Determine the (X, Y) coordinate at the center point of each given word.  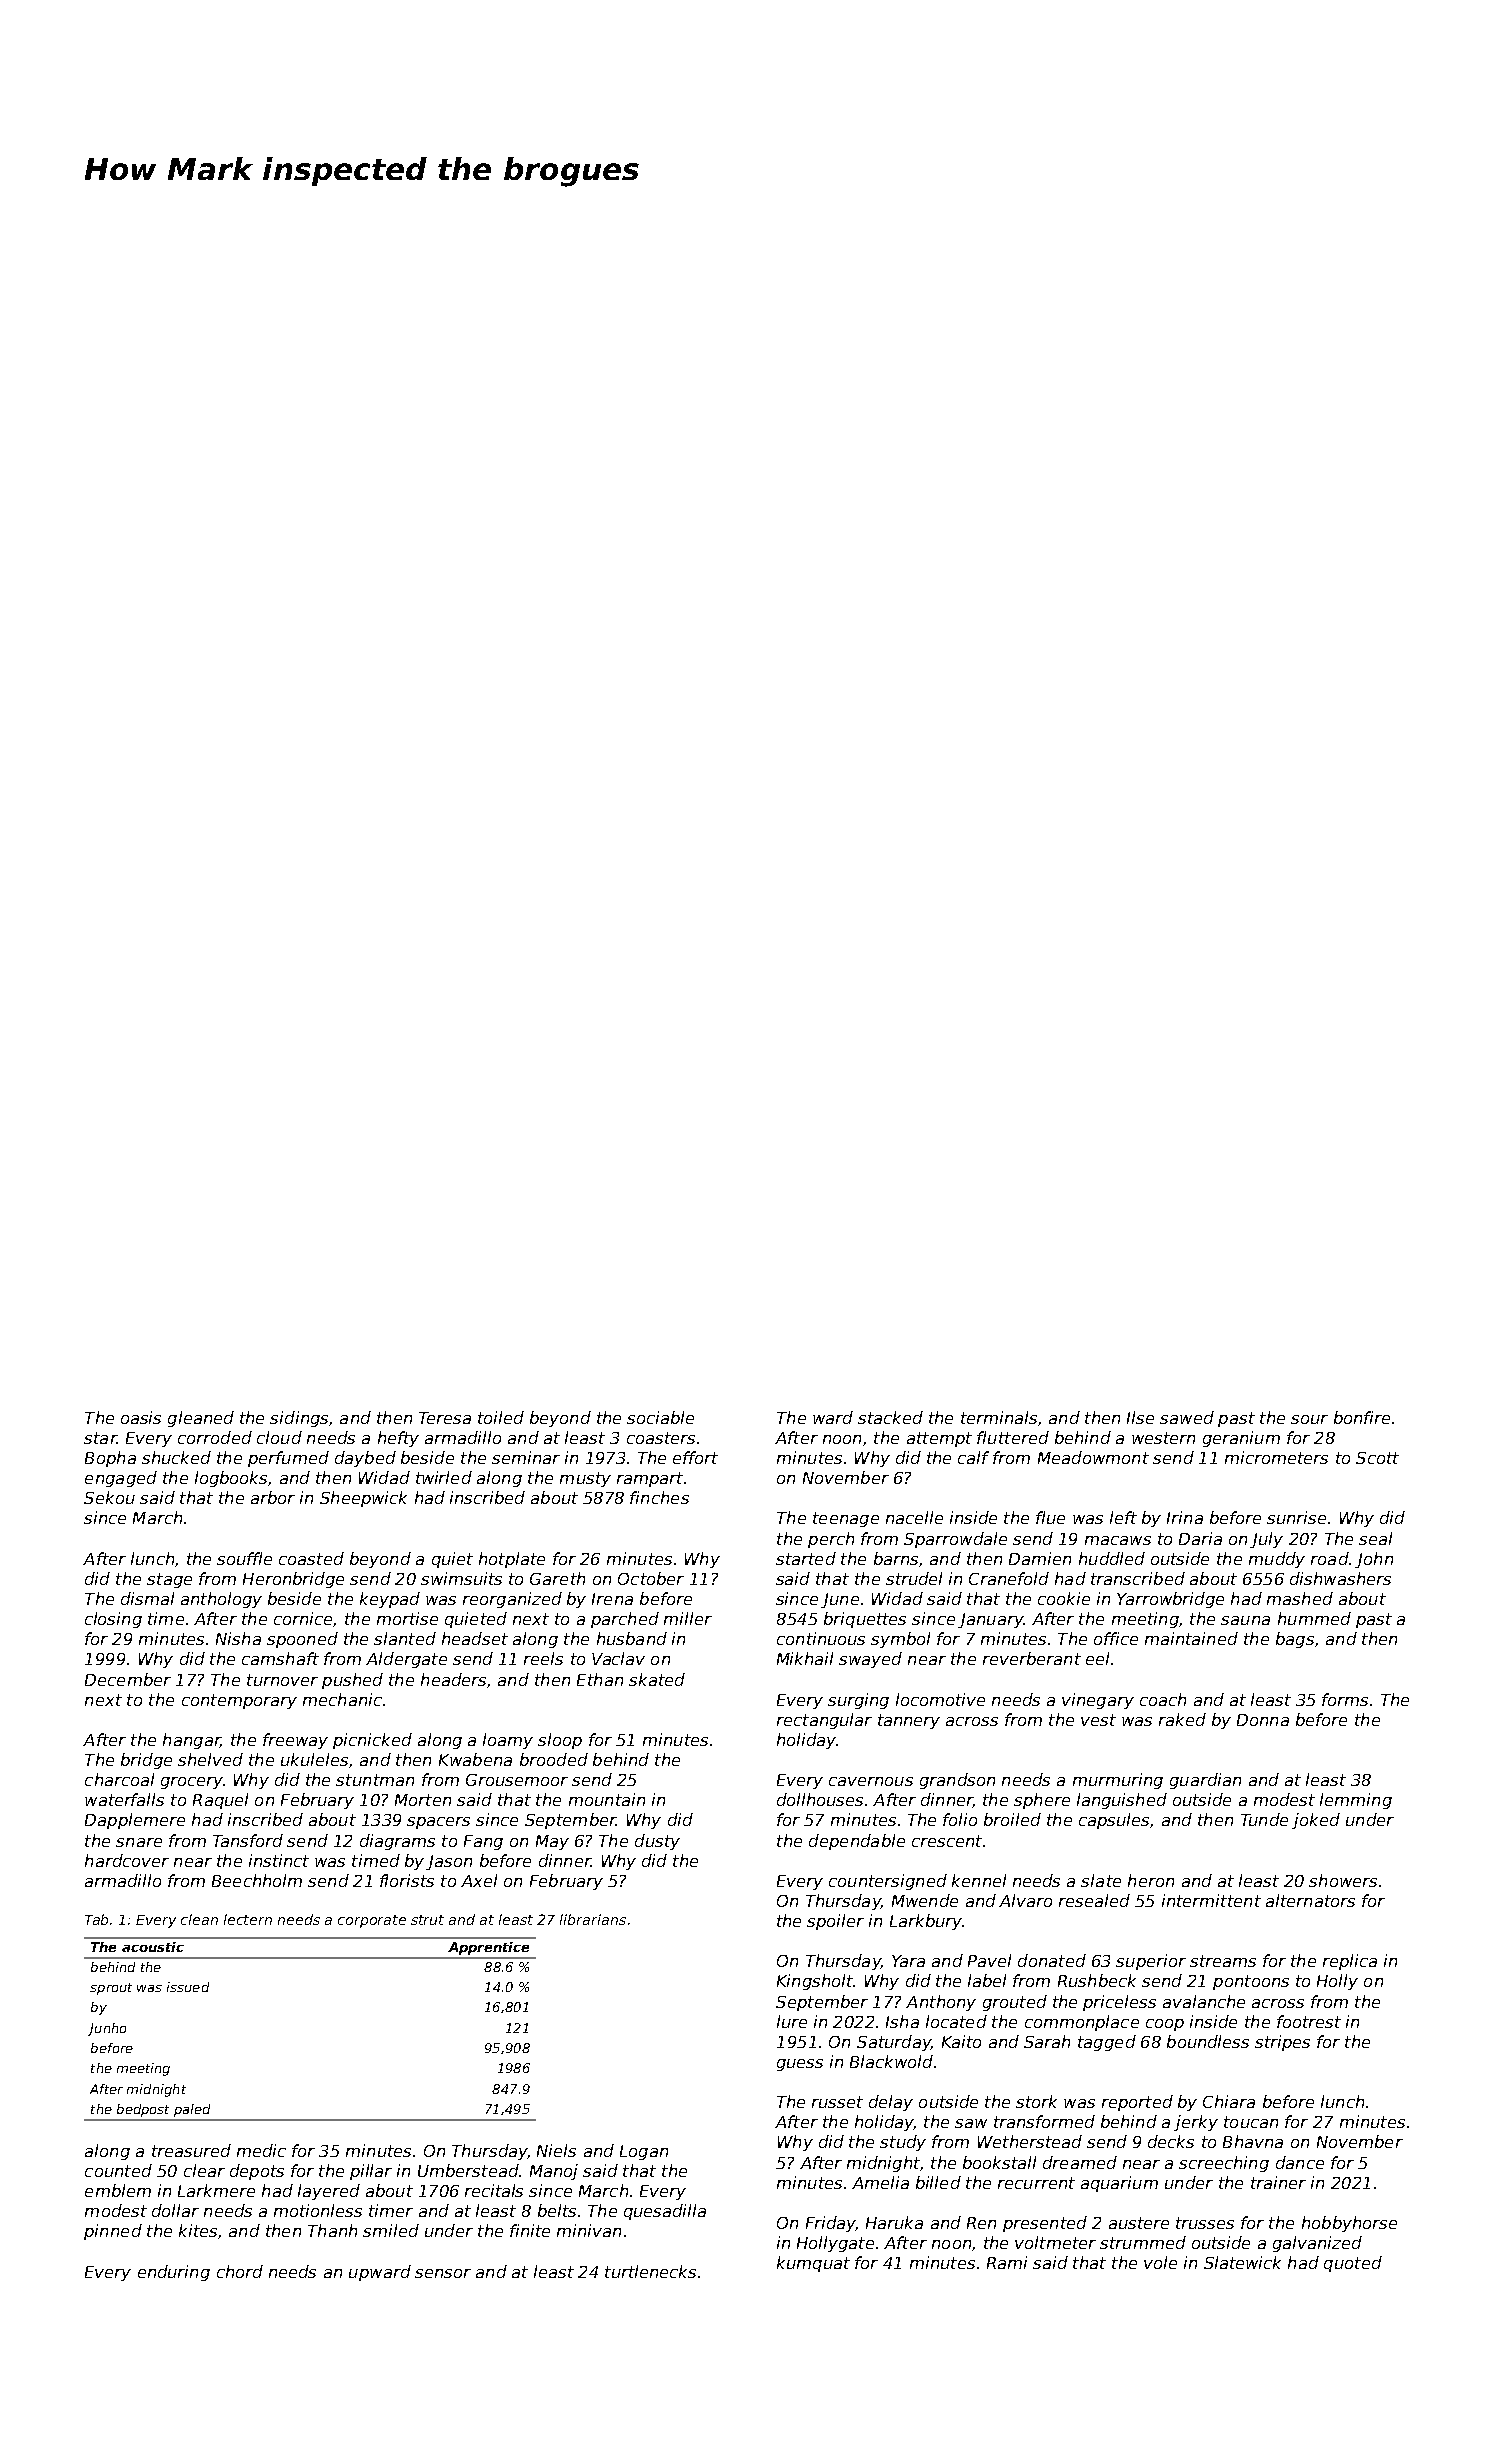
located (956, 2021)
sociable (660, 1417)
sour (1309, 1419)
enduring (174, 2273)
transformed (1044, 2121)
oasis (141, 1417)
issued (188, 1987)
